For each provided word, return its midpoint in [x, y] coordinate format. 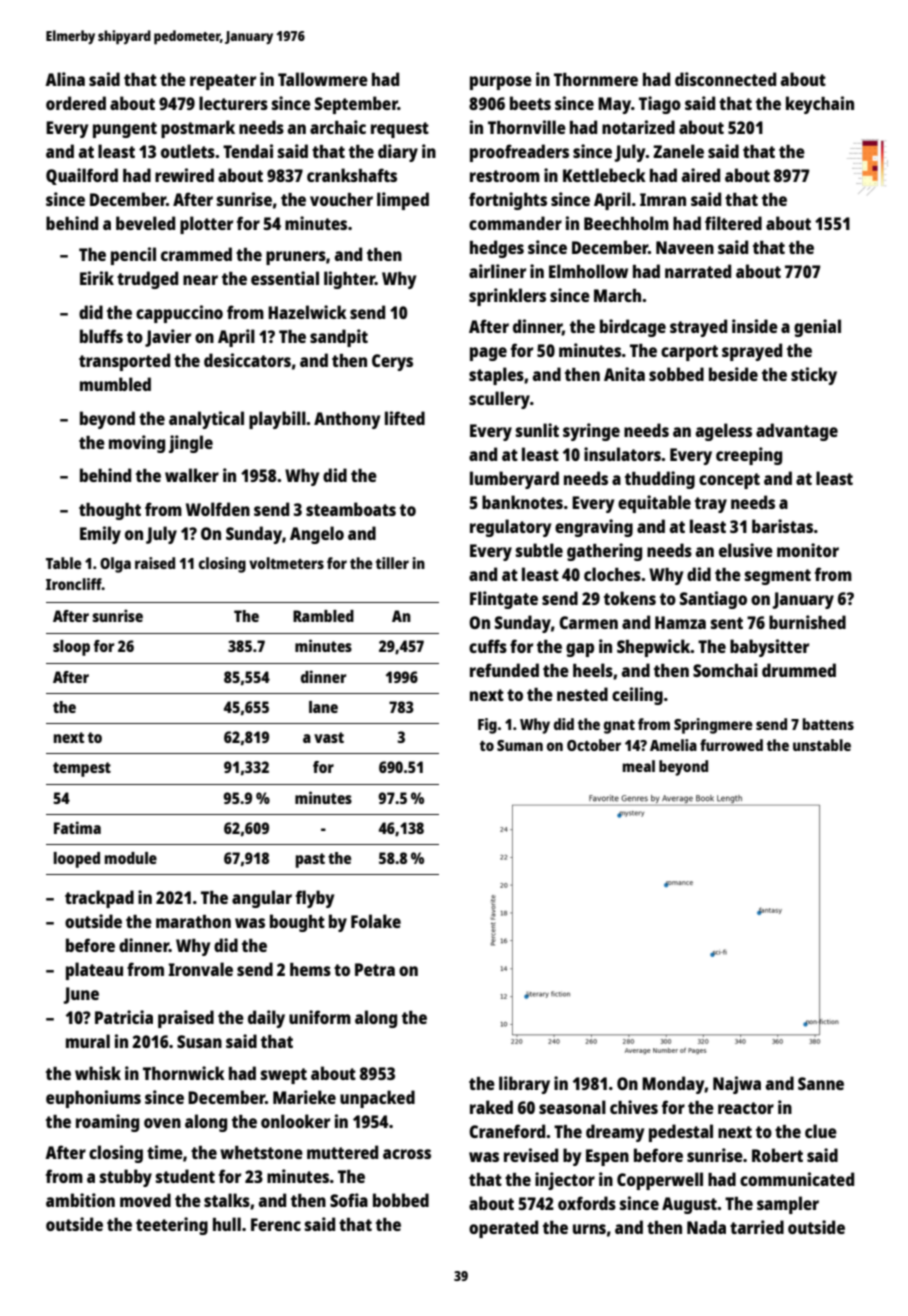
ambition [80, 1200]
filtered [733, 223]
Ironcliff [74, 584]
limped [403, 201]
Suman [520, 745]
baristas [782, 526]
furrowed [731, 745]
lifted [405, 418]
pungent [125, 130]
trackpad [99, 899]
